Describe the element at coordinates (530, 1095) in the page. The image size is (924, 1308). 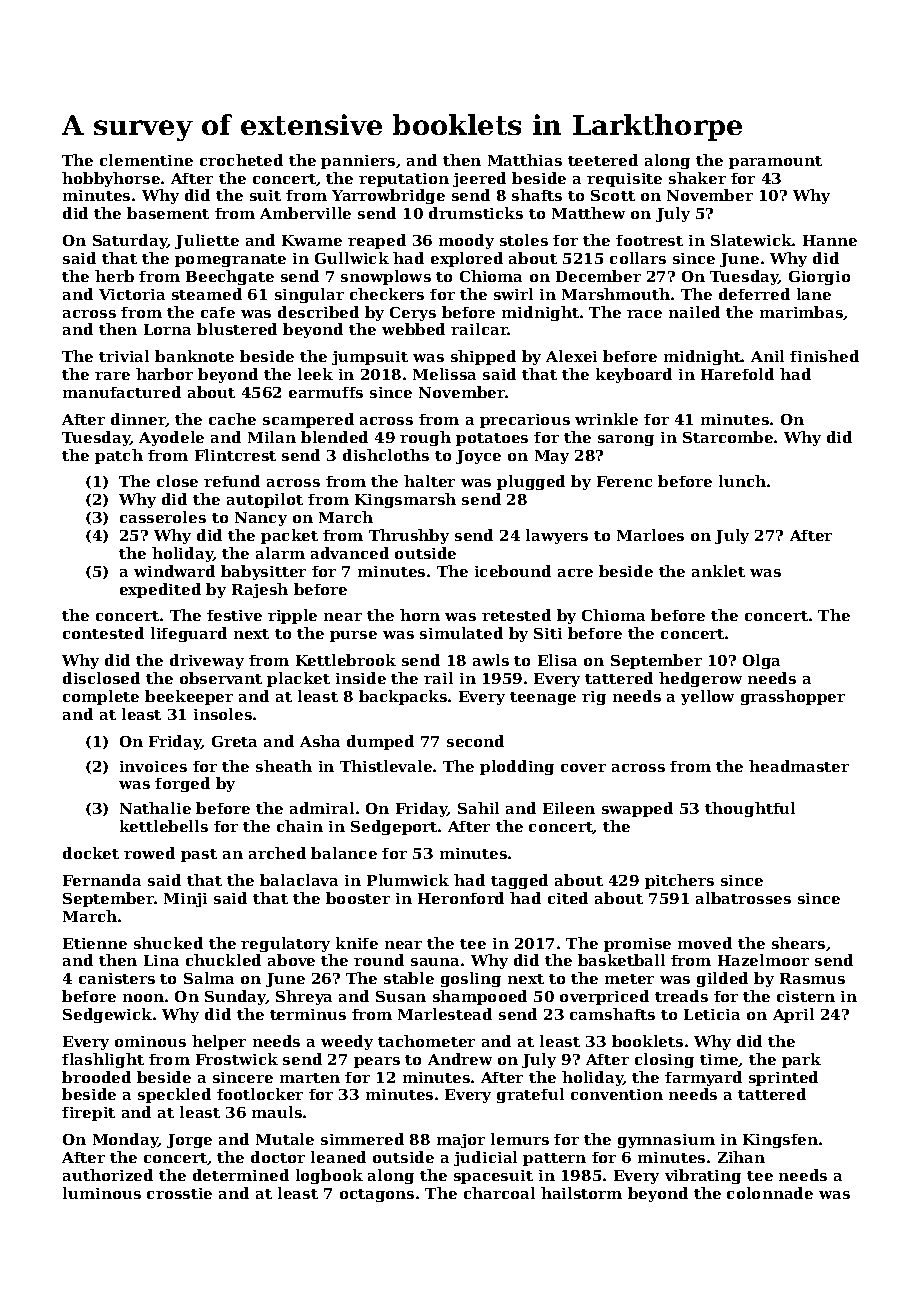
I see `grateful` at that location.
